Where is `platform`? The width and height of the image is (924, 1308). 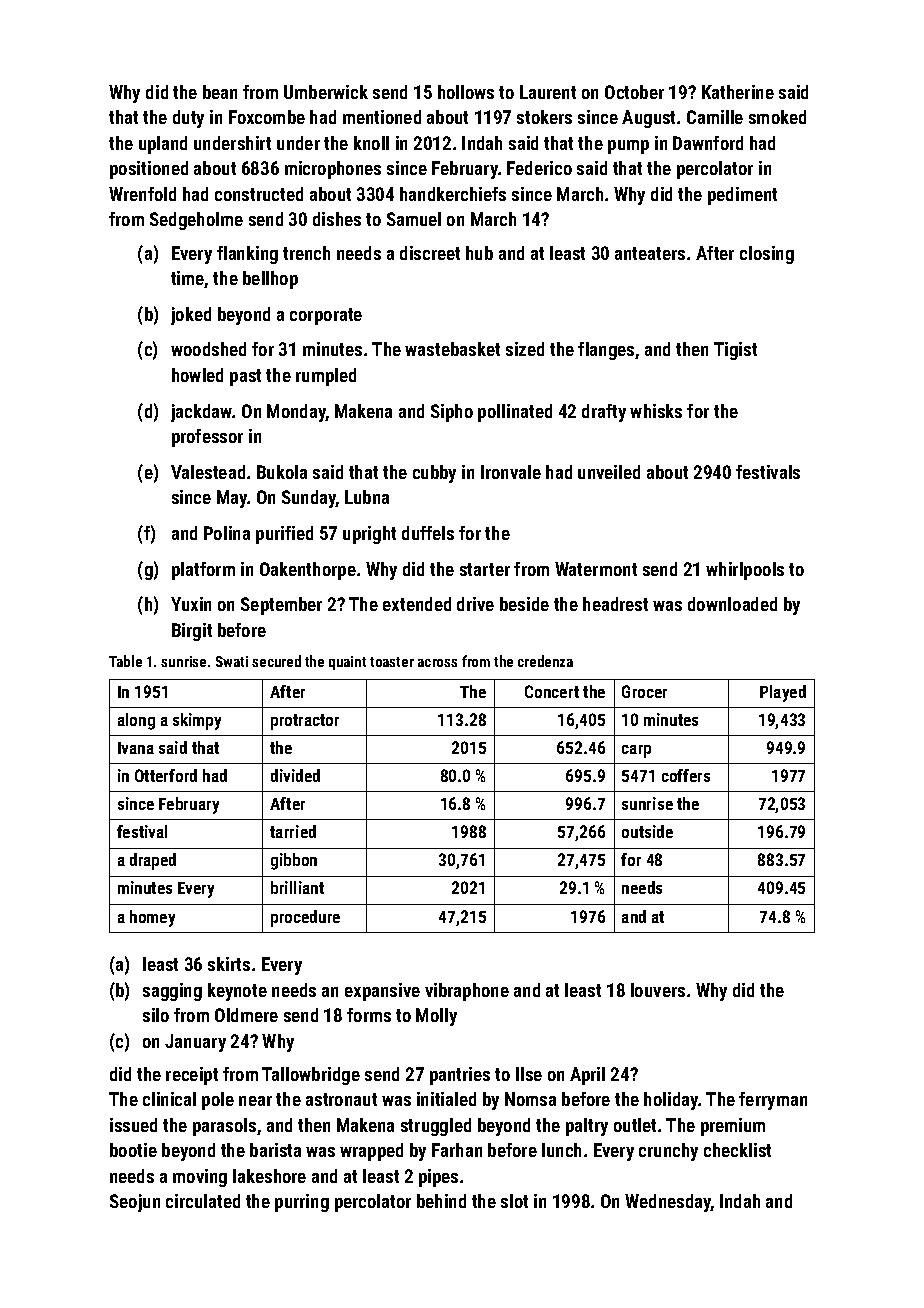 platform is located at coordinates (203, 571).
